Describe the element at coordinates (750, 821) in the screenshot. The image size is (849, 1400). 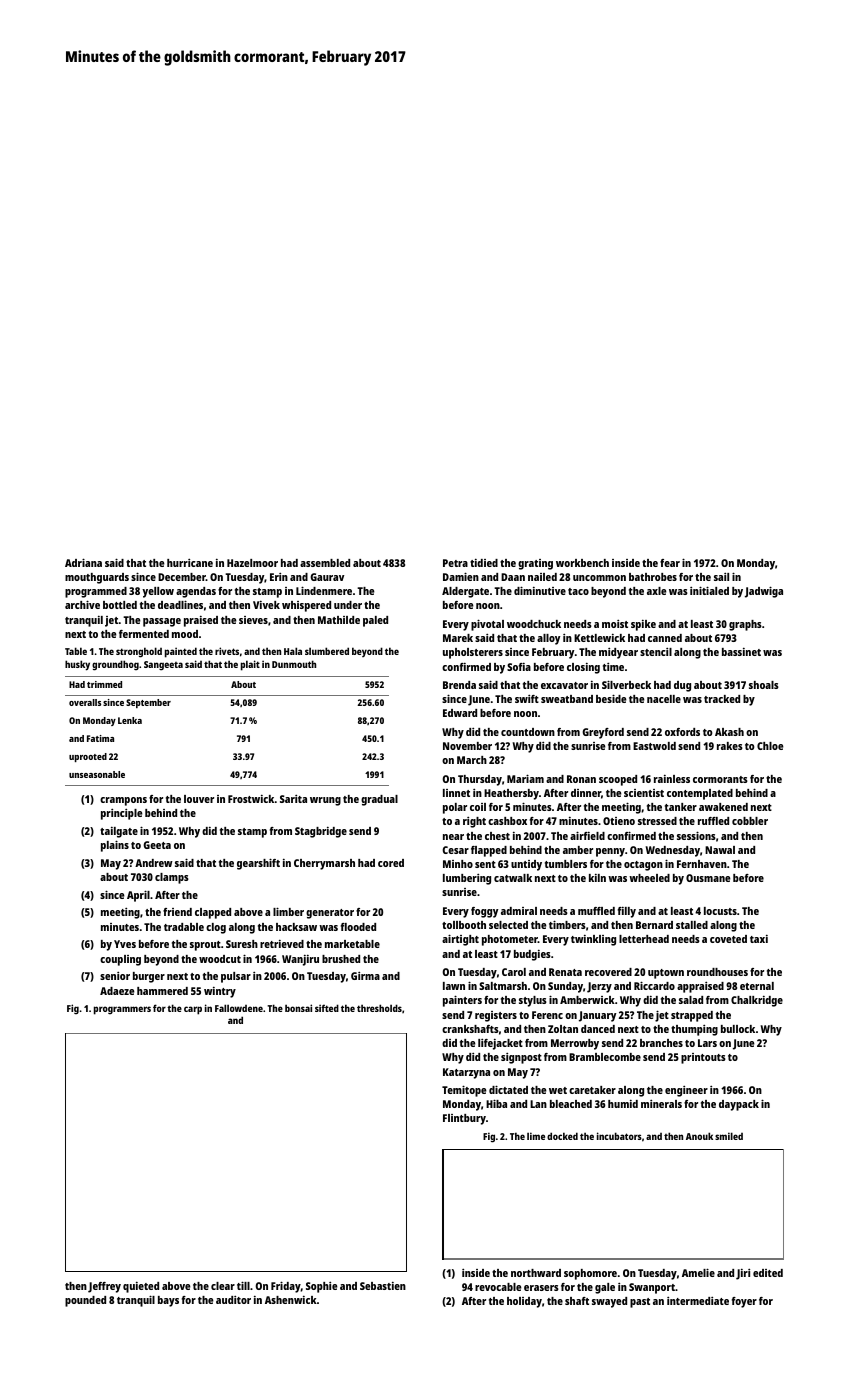
I see `cobbler` at that location.
